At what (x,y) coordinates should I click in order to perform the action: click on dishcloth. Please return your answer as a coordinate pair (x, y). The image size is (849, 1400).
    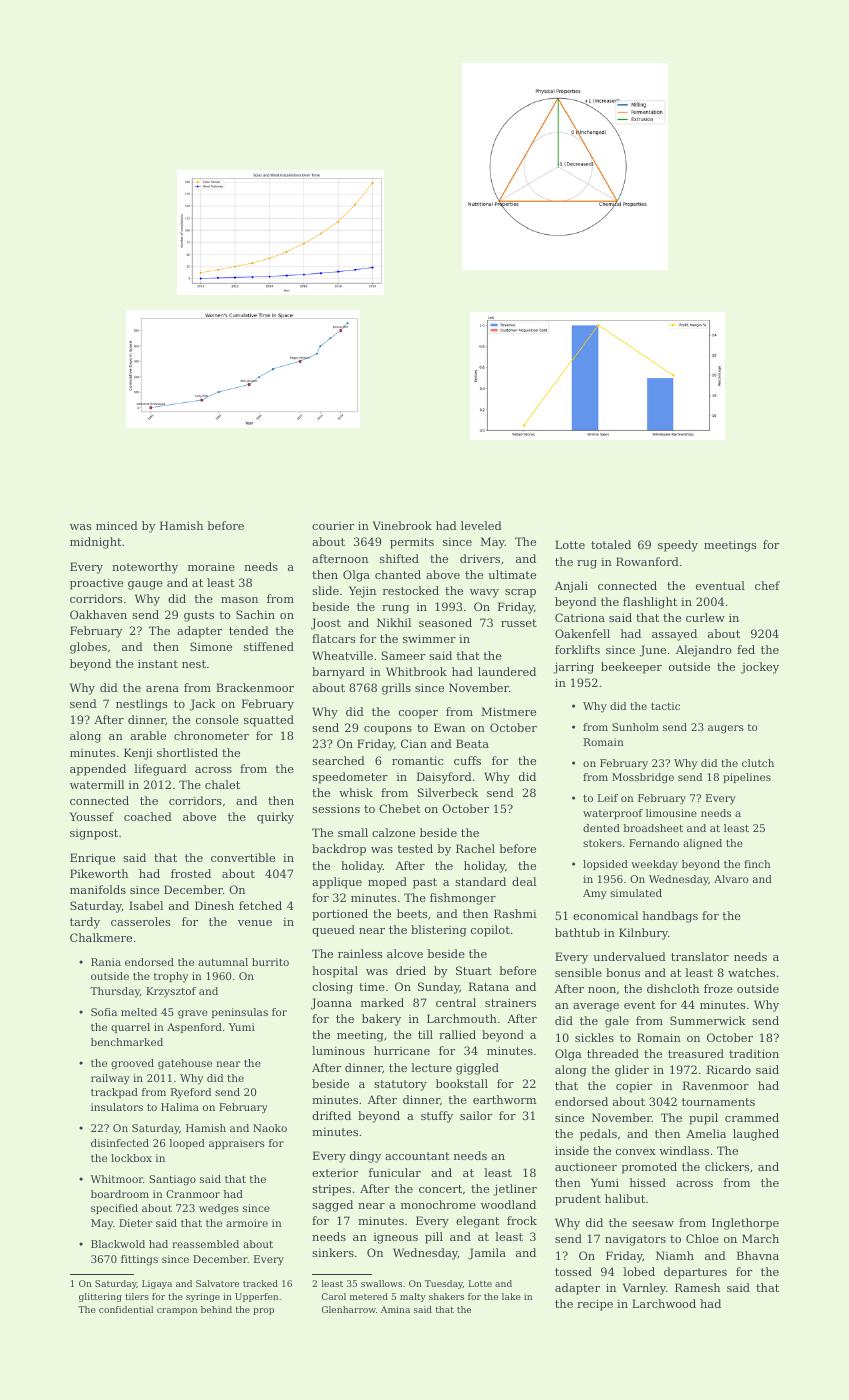
    Looking at the image, I should click on (673, 988).
